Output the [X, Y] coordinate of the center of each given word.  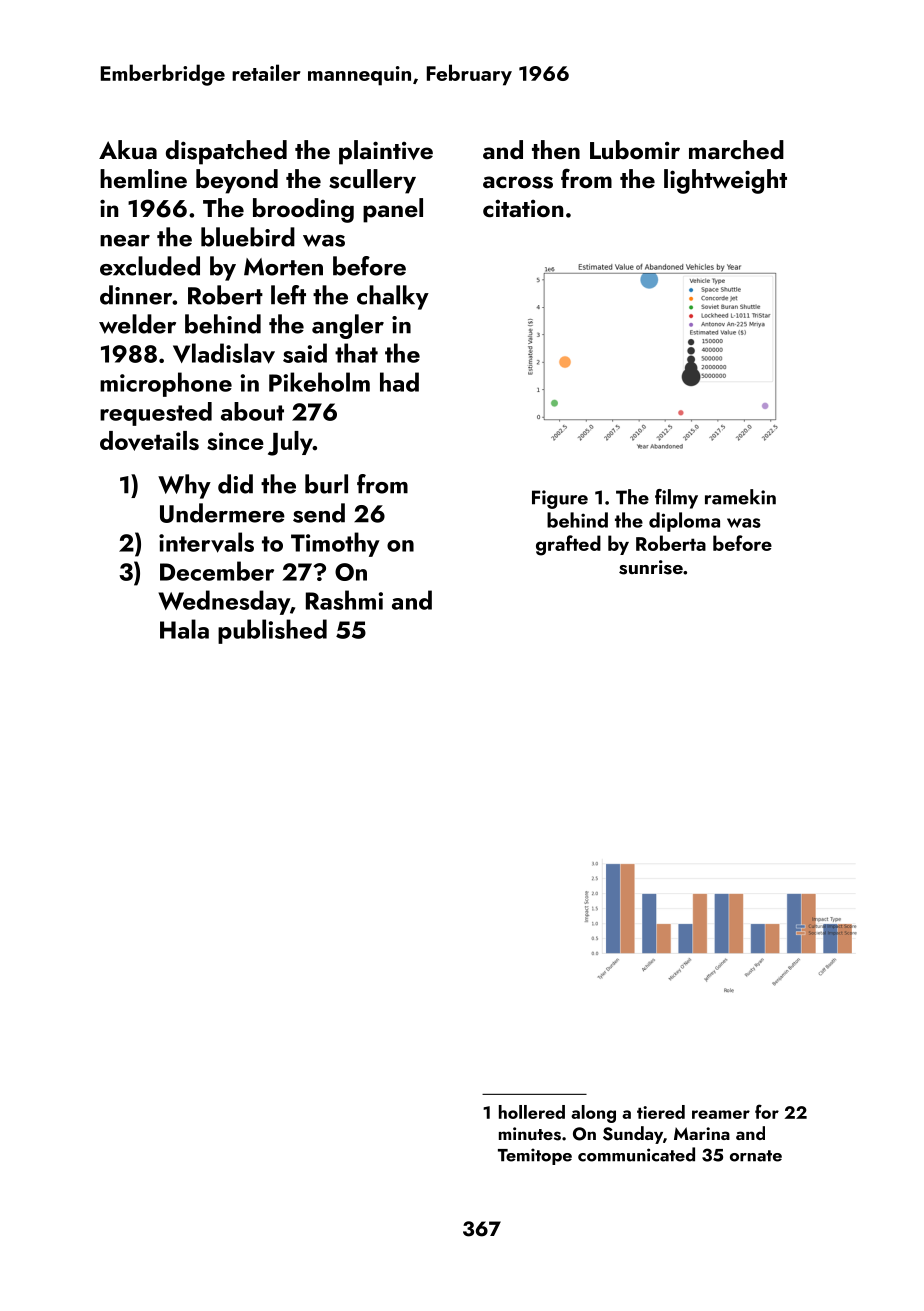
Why [184, 486]
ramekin [740, 497]
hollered [532, 1112]
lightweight [725, 181]
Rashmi [344, 600]
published [272, 631]
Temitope [535, 1156]
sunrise [651, 567]
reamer [721, 1114]
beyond [237, 181]
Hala [184, 629]
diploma [684, 522]
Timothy [335, 544]
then [556, 149]
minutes [530, 1134]
